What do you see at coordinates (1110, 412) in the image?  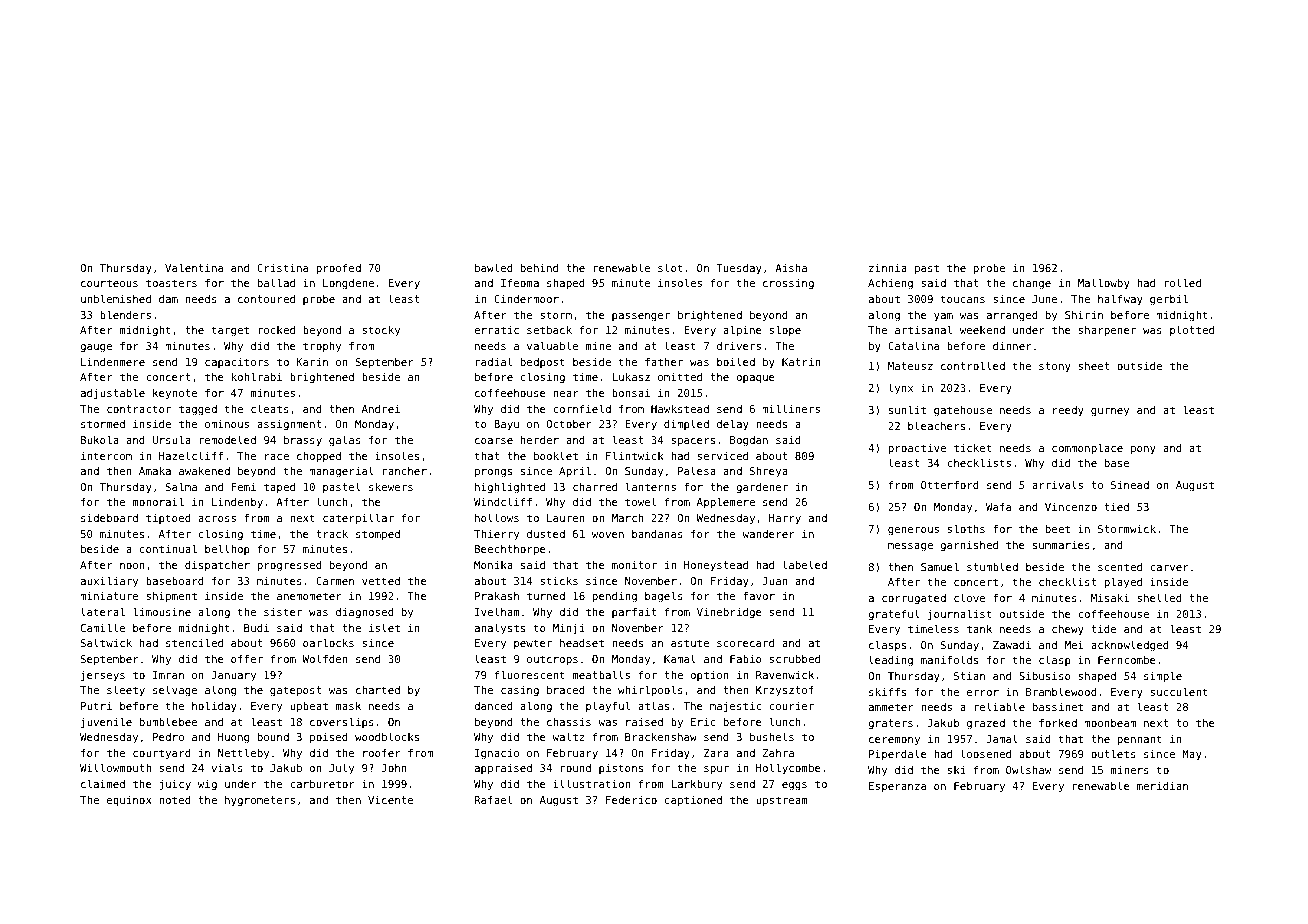 I see `gurney` at bounding box center [1110, 412].
